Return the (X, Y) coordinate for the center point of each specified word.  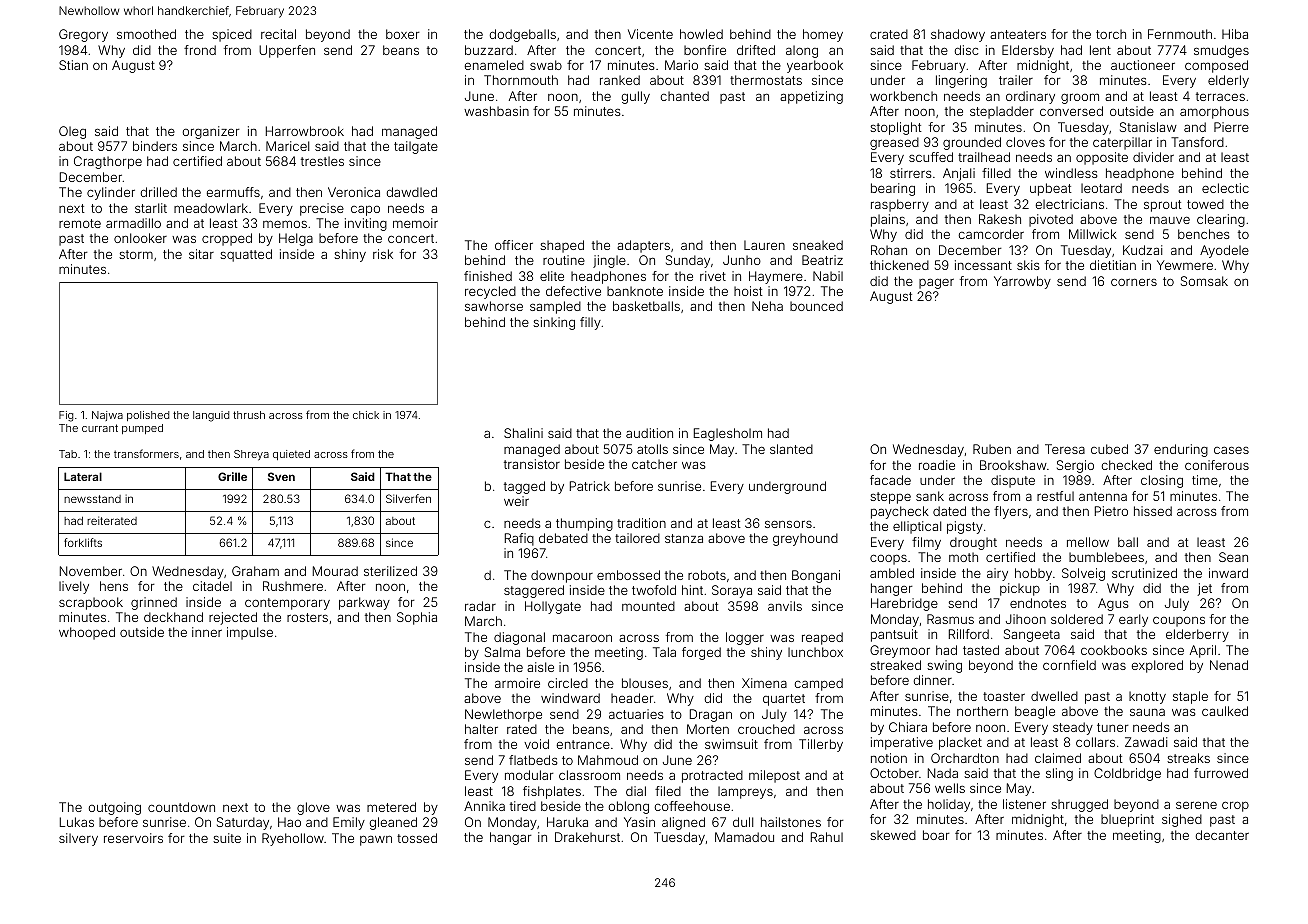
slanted (791, 449)
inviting (366, 224)
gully (635, 97)
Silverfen (408, 498)
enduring (1181, 450)
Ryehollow (293, 839)
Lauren (764, 245)
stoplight (896, 128)
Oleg (72, 132)
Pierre (1231, 127)
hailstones (791, 822)
